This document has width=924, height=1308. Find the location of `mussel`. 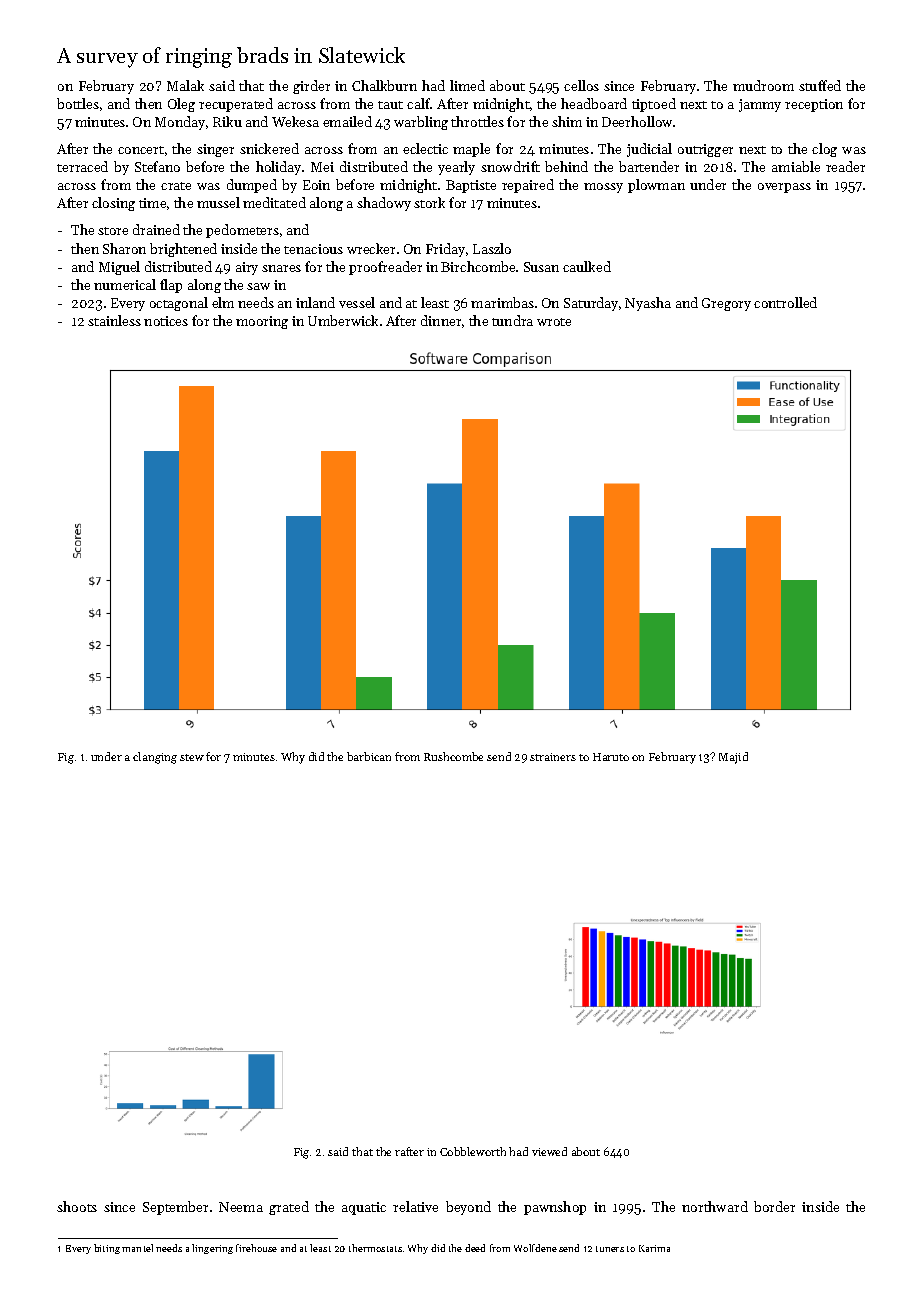

mussel is located at coordinates (218, 202).
